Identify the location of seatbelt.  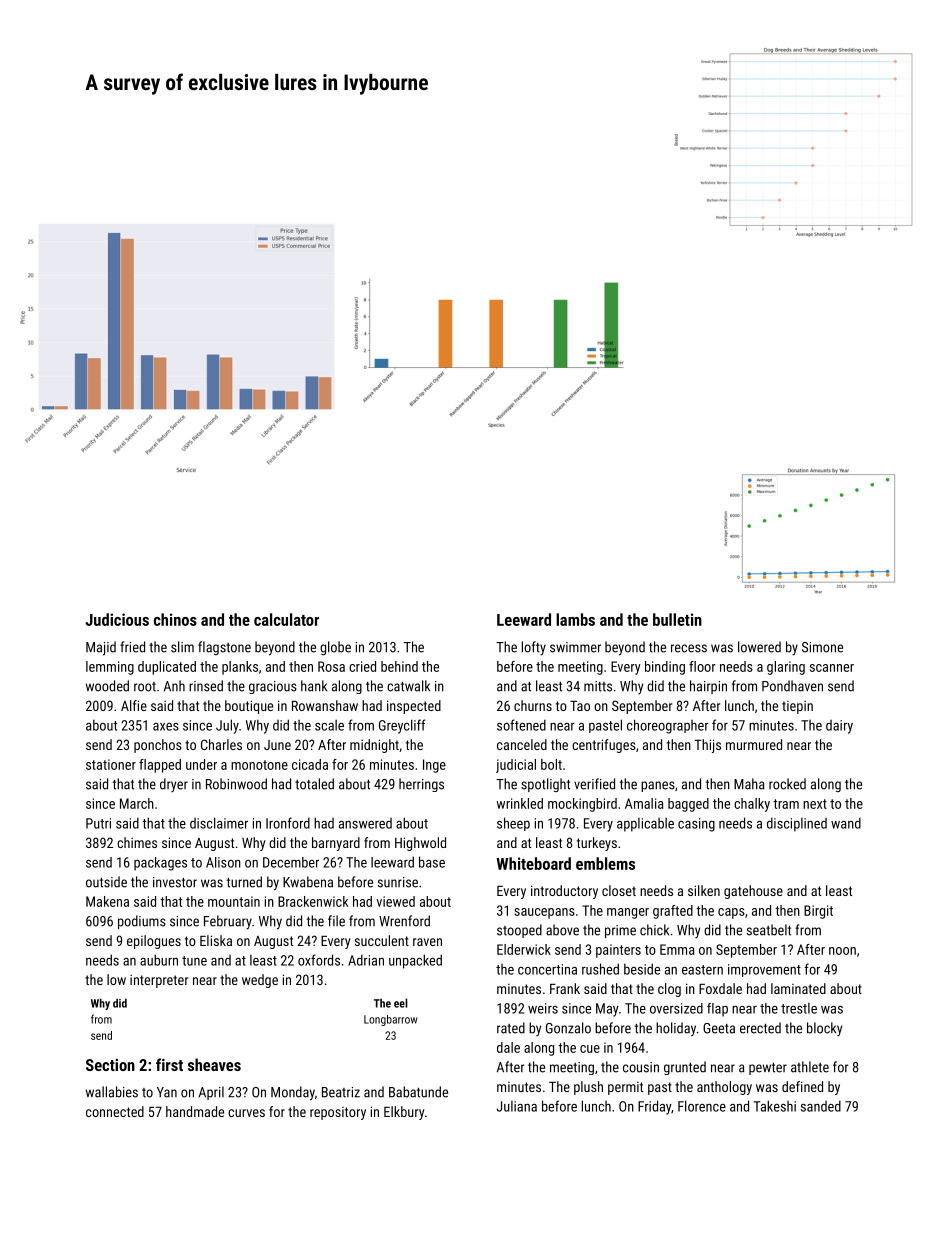
(769, 930).
